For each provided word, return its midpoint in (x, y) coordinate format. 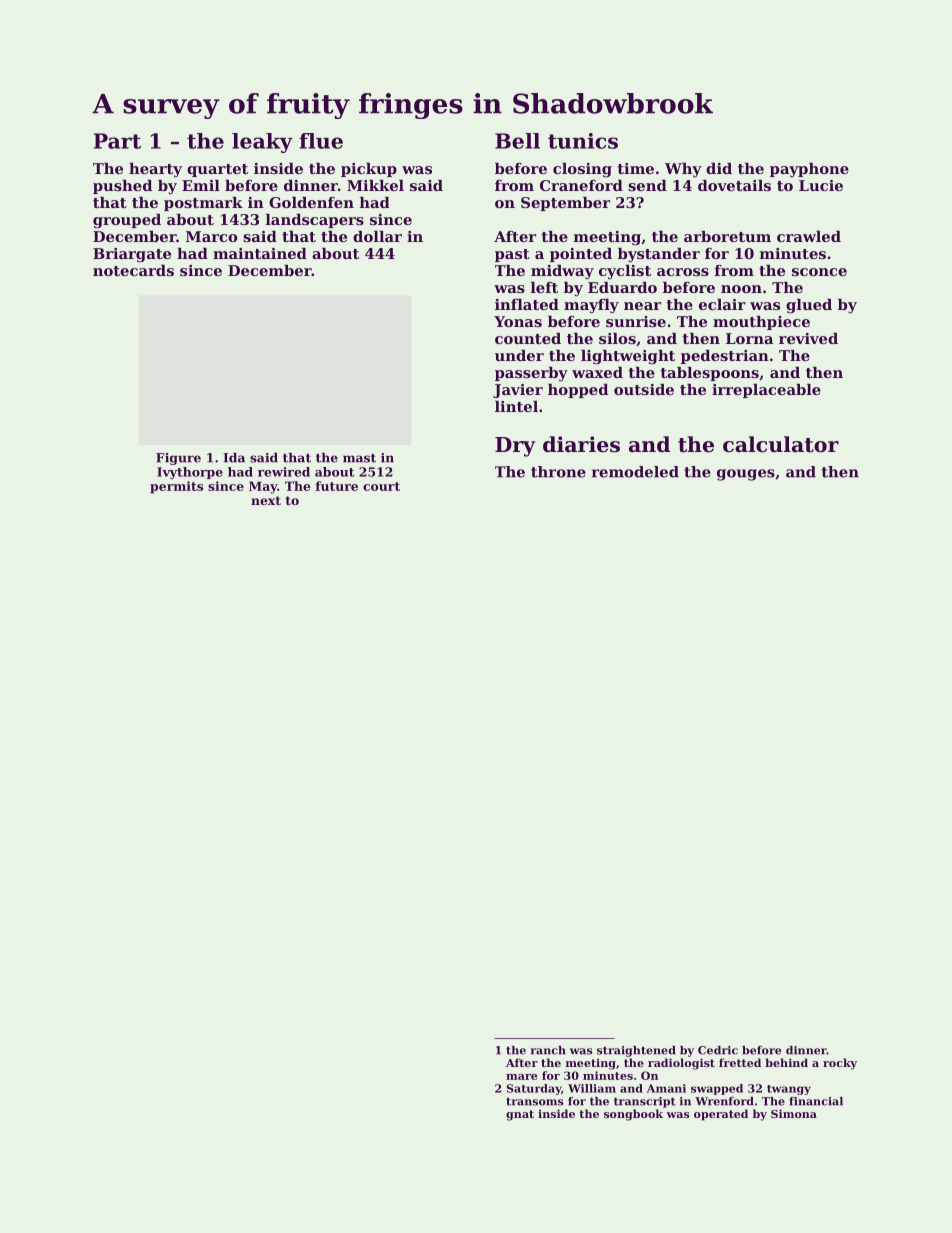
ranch (548, 1050)
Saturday (534, 1089)
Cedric (718, 1050)
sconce (819, 272)
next (266, 500)
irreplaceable (766, 391)
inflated (527, 304)
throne (558, 472)
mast (359, 458)
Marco (211, 236)
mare (521, 1077)
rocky (840, 1064)
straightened (636, 1051)
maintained (260, 253)
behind (786, 1062)
